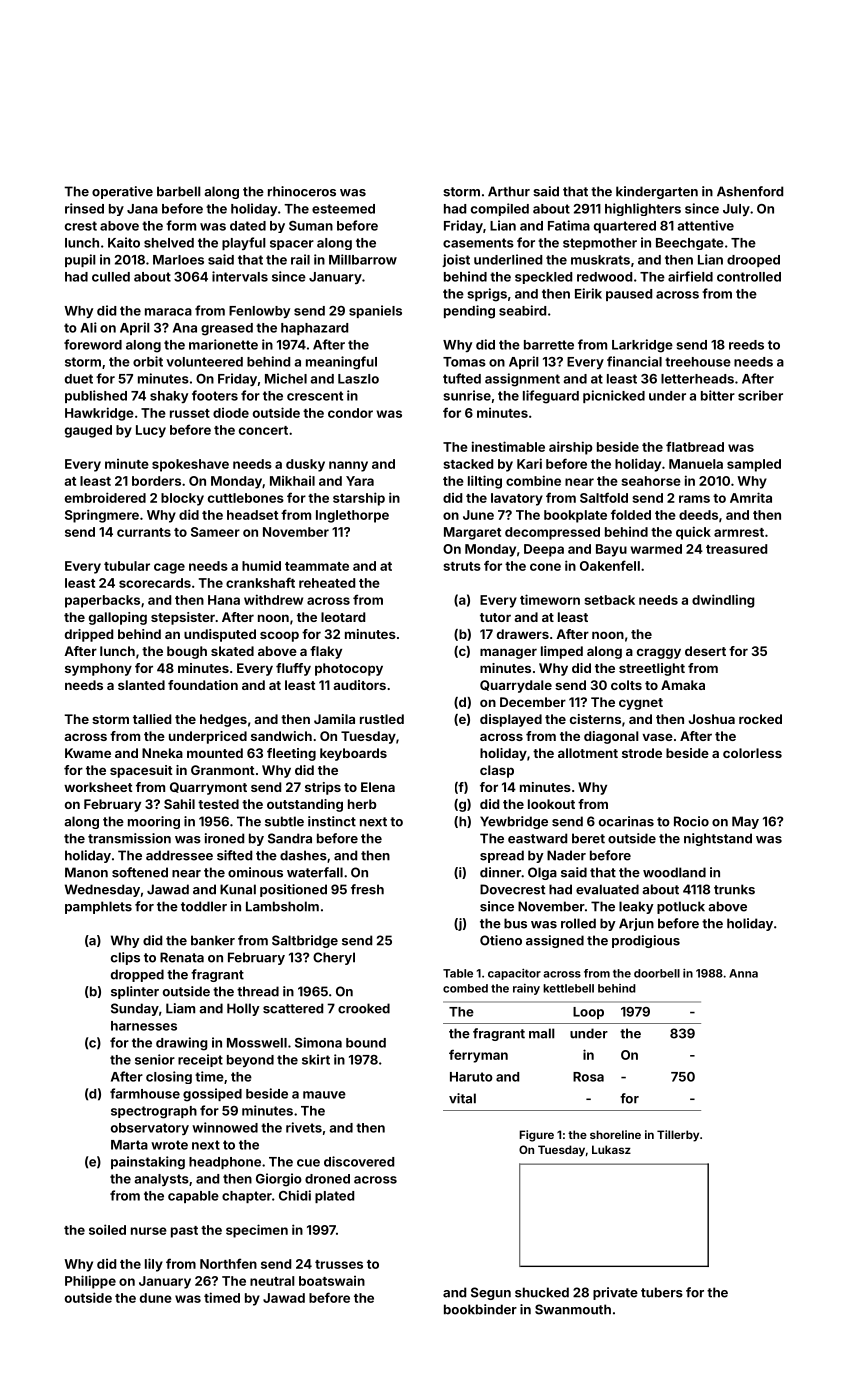 Image resolution: width=849 pixels, height=1400 pixels. I want to click on analysts, so click(161, 1180).
